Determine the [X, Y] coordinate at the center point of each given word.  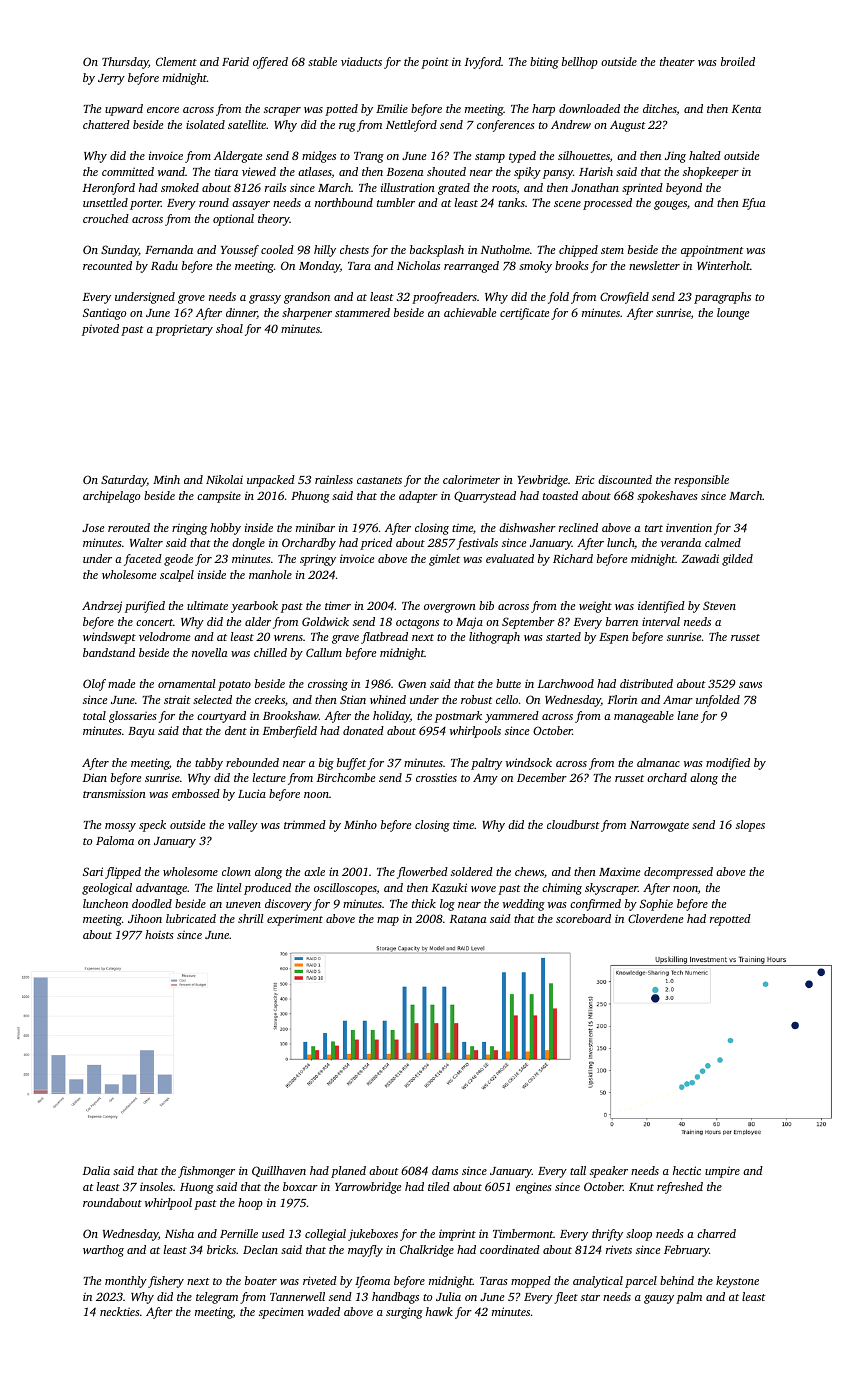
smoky [535, 267]
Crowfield [624, 298]
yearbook [254, 607]
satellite [247, 124]
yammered [512, 717]
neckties [120, 1311]
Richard [573, 558]
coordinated [510, 1249]
